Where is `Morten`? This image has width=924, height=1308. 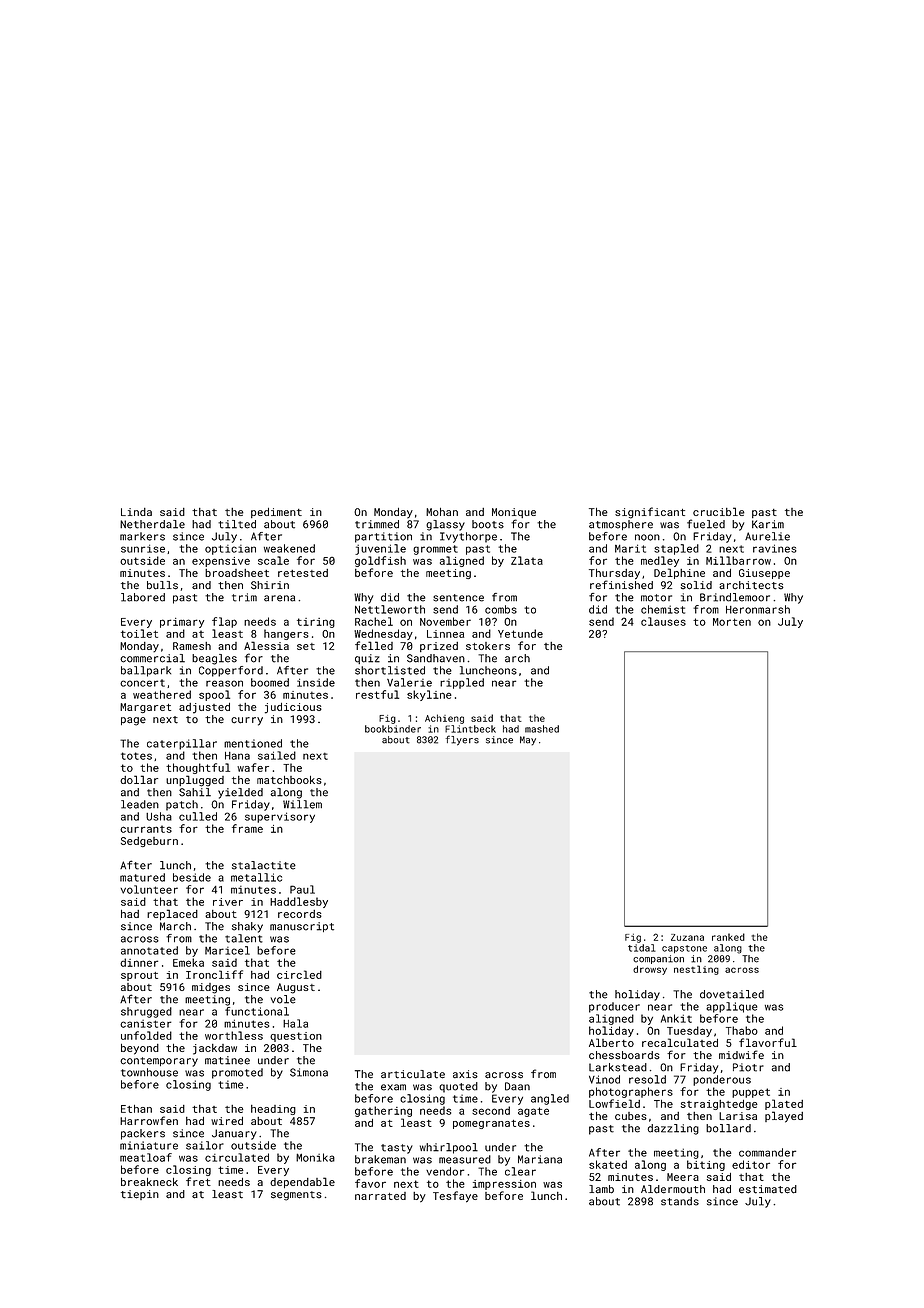
Morten is located at coordinates (732, 622).
